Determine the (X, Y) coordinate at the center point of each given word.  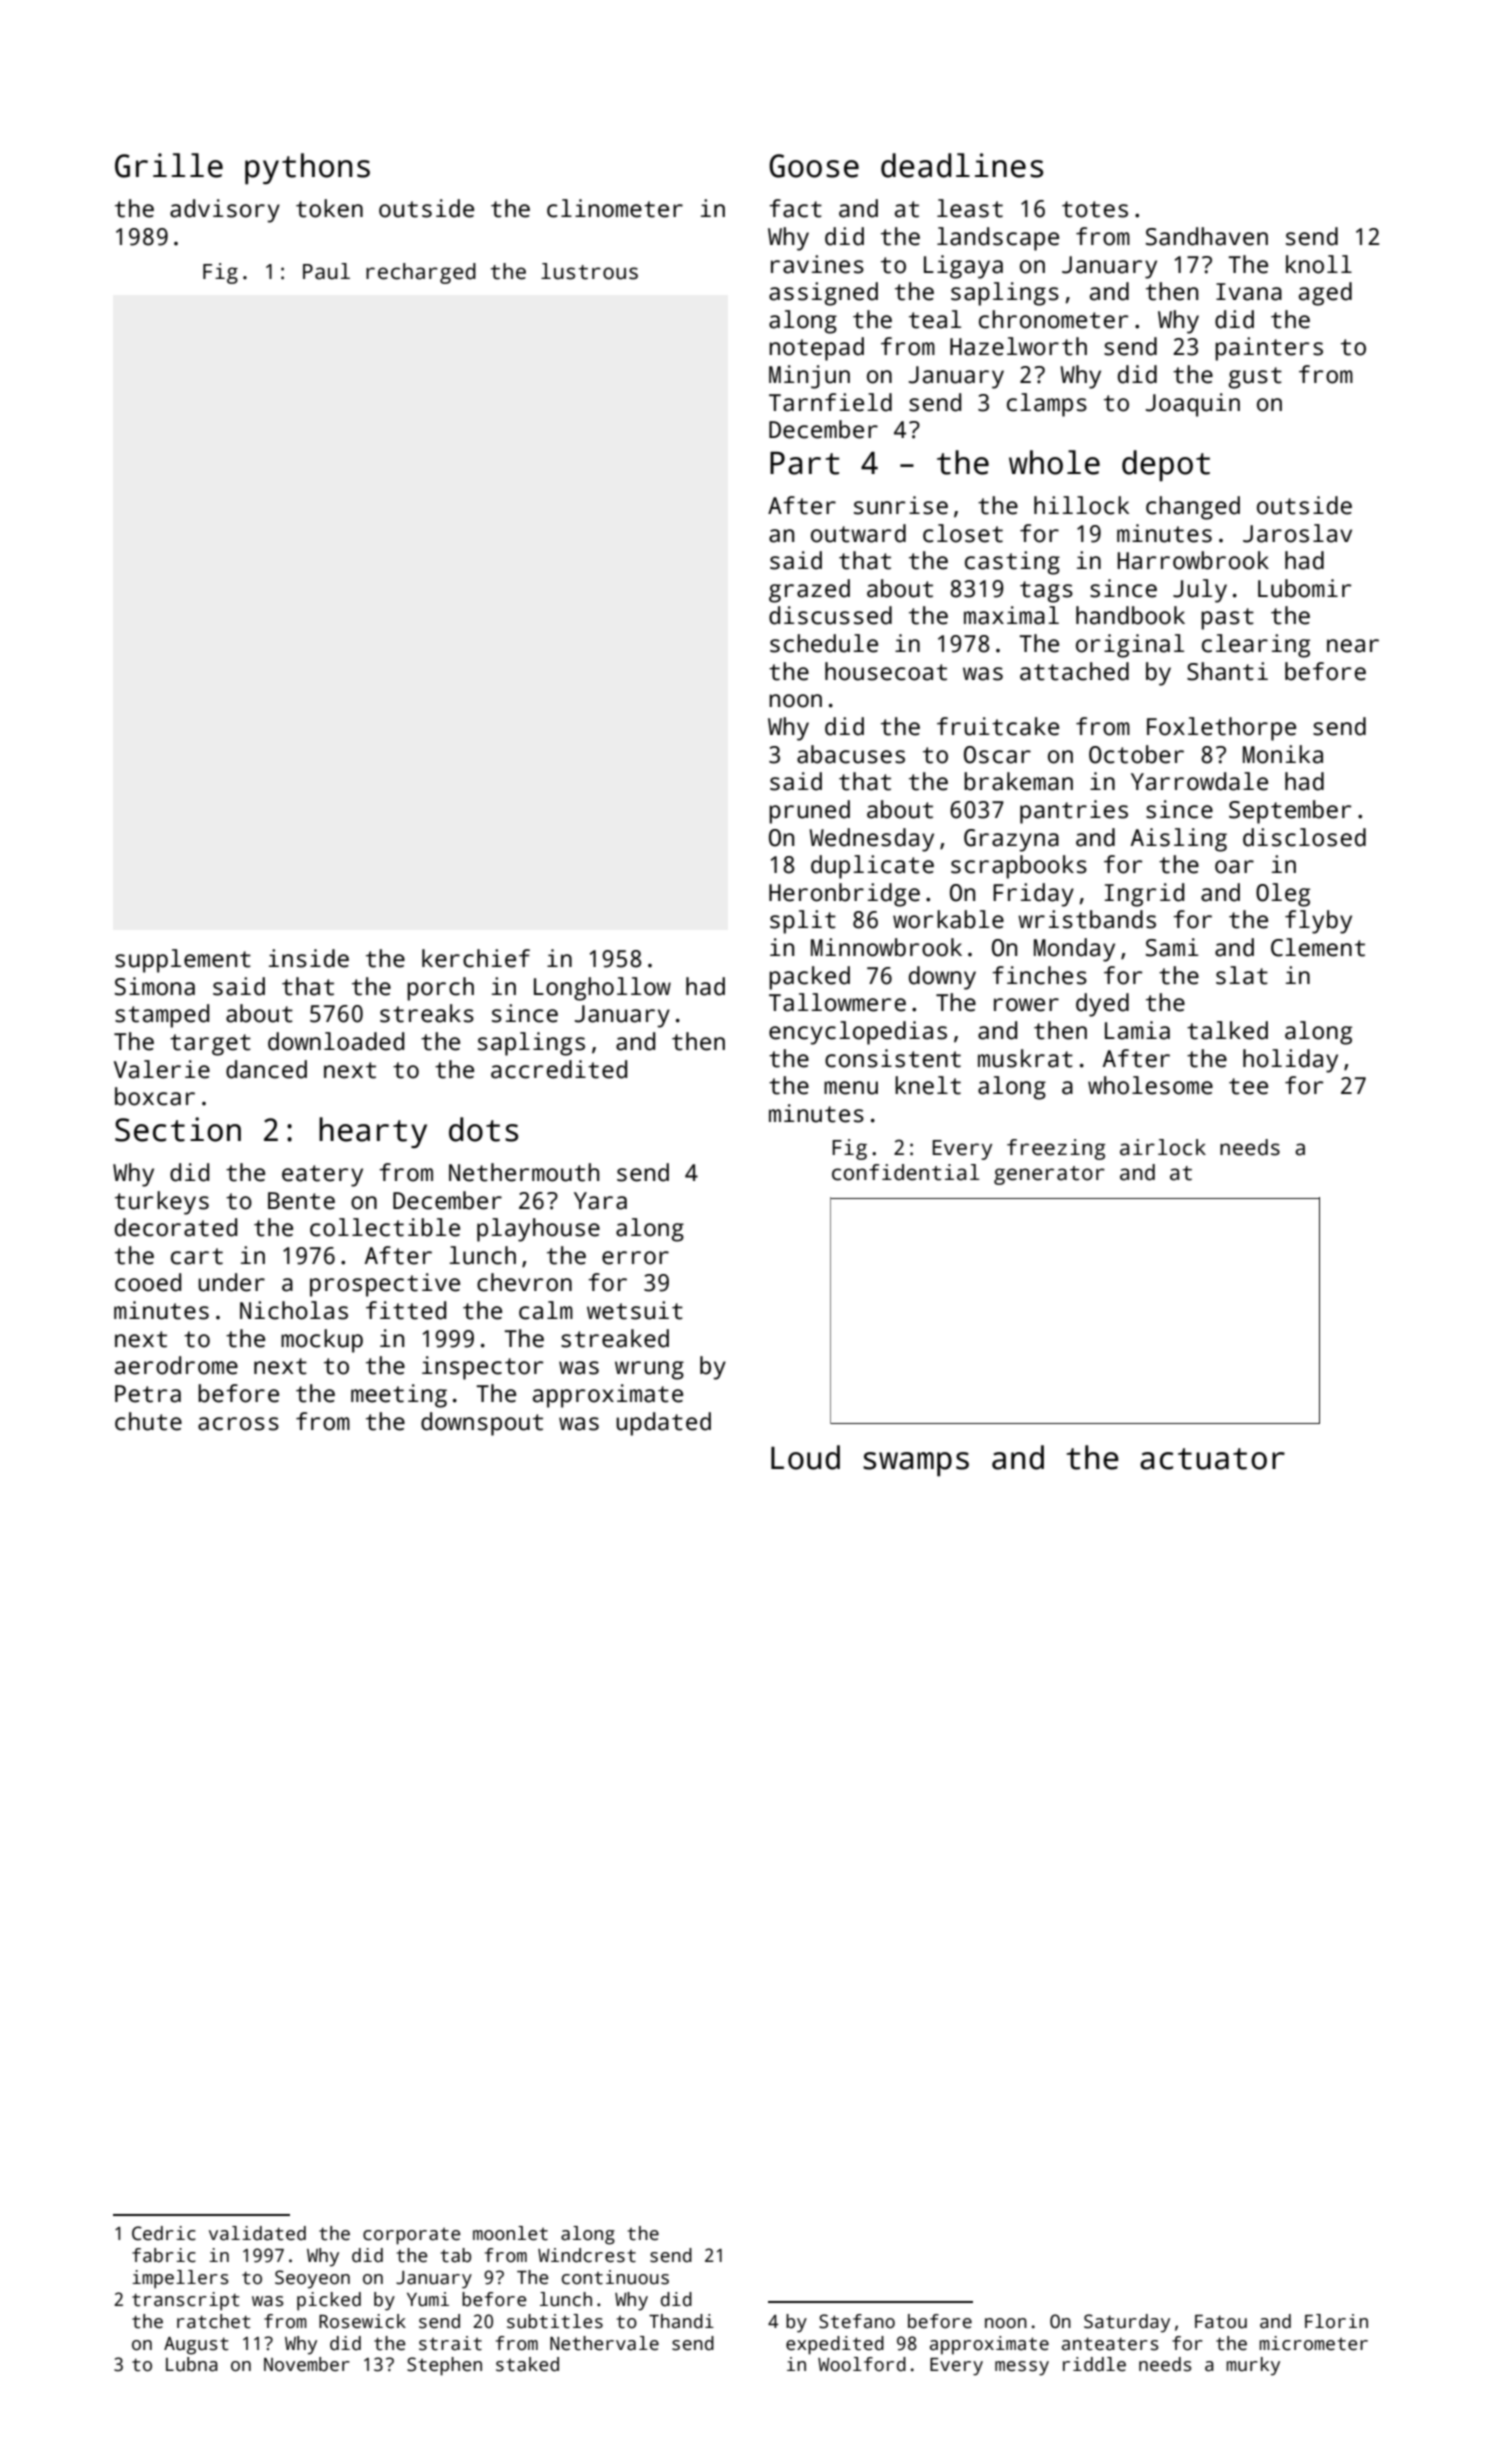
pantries (1074, 812)
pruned (809, 812)
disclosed (1304, 837)
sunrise (901, 505)
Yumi (428, 2299)
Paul (326, 271)
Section (178, 1129)
